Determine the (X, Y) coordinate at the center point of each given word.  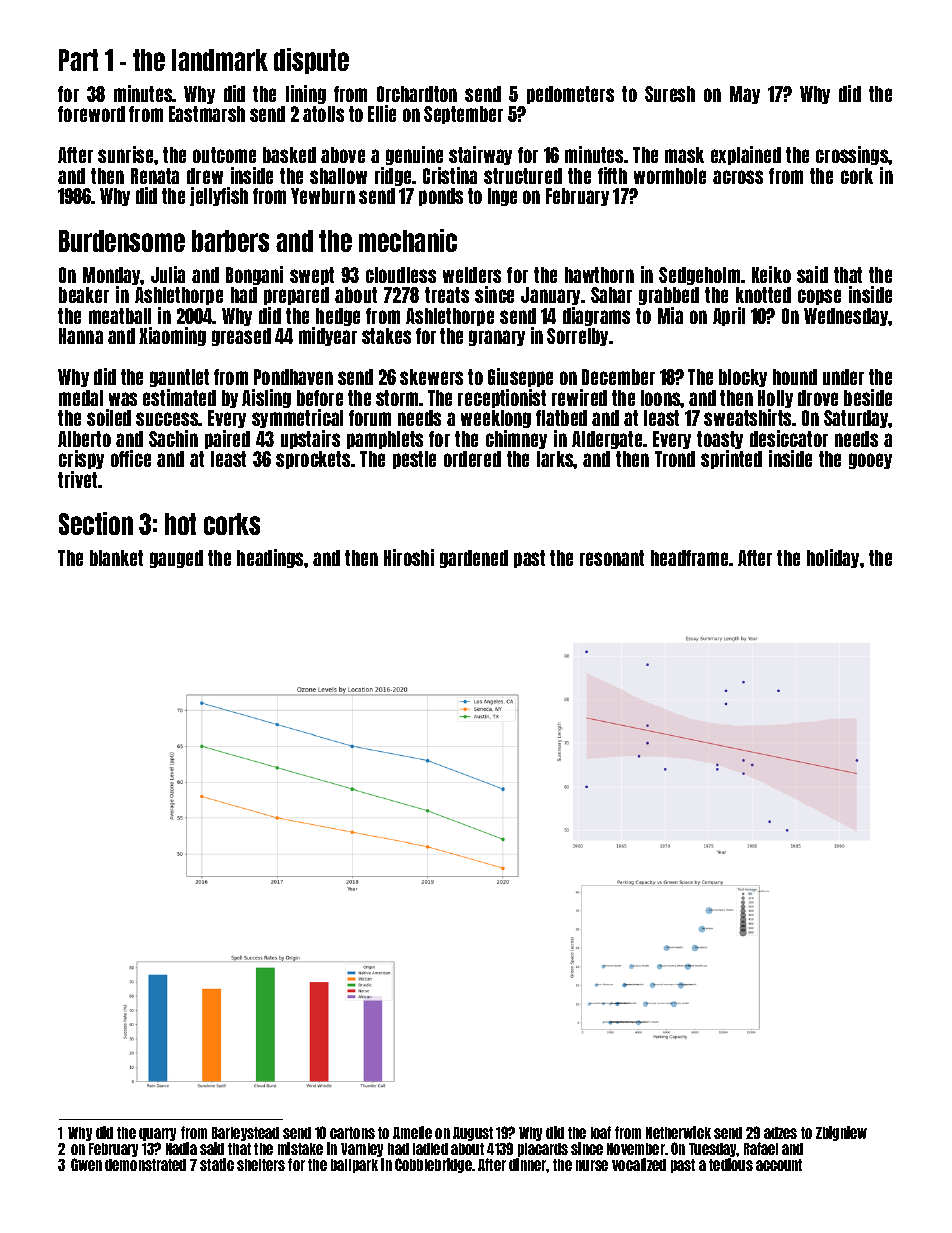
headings (271, 558)
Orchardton (417, 94)
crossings (852, 155)
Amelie (412, 1132)
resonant (612, 558)
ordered (472, 459)
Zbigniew (841, 1133)
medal (81, 398)
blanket (116, 558)
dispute (311, 61)
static (217, 1164)
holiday (833, 558)
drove (818, 398)
